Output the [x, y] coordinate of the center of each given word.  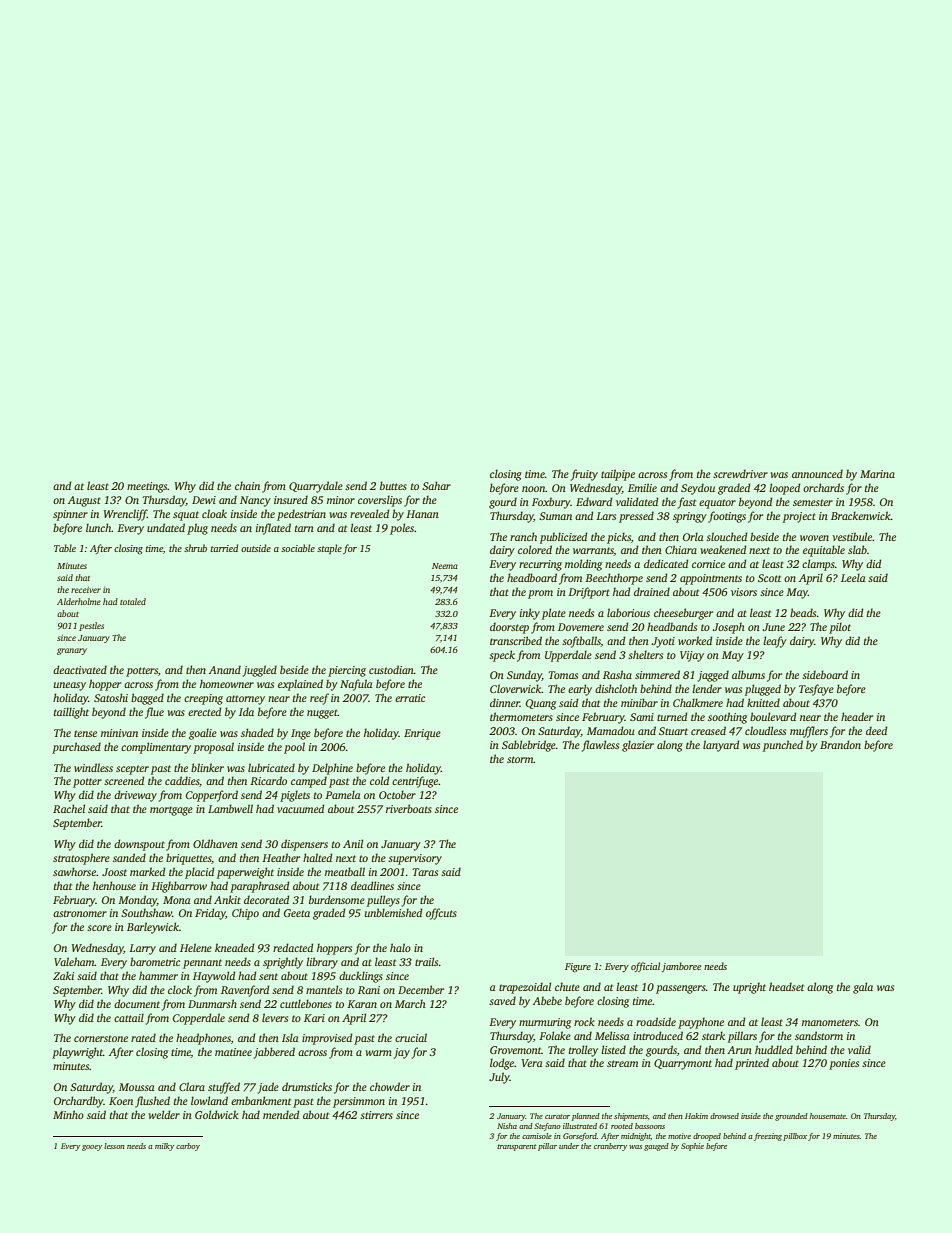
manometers [830, 1022]
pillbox [795, 1137]
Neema [445, 566]
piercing [347, 671]
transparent [516, 1147]
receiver [86, 590]
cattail [129, 1017]
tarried [224, 548]
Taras [425, 872]
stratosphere [81, 859]
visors [744, 592]
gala [863, 988]
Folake [555, 1035]
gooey [92, 1148]
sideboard [825, 674]
